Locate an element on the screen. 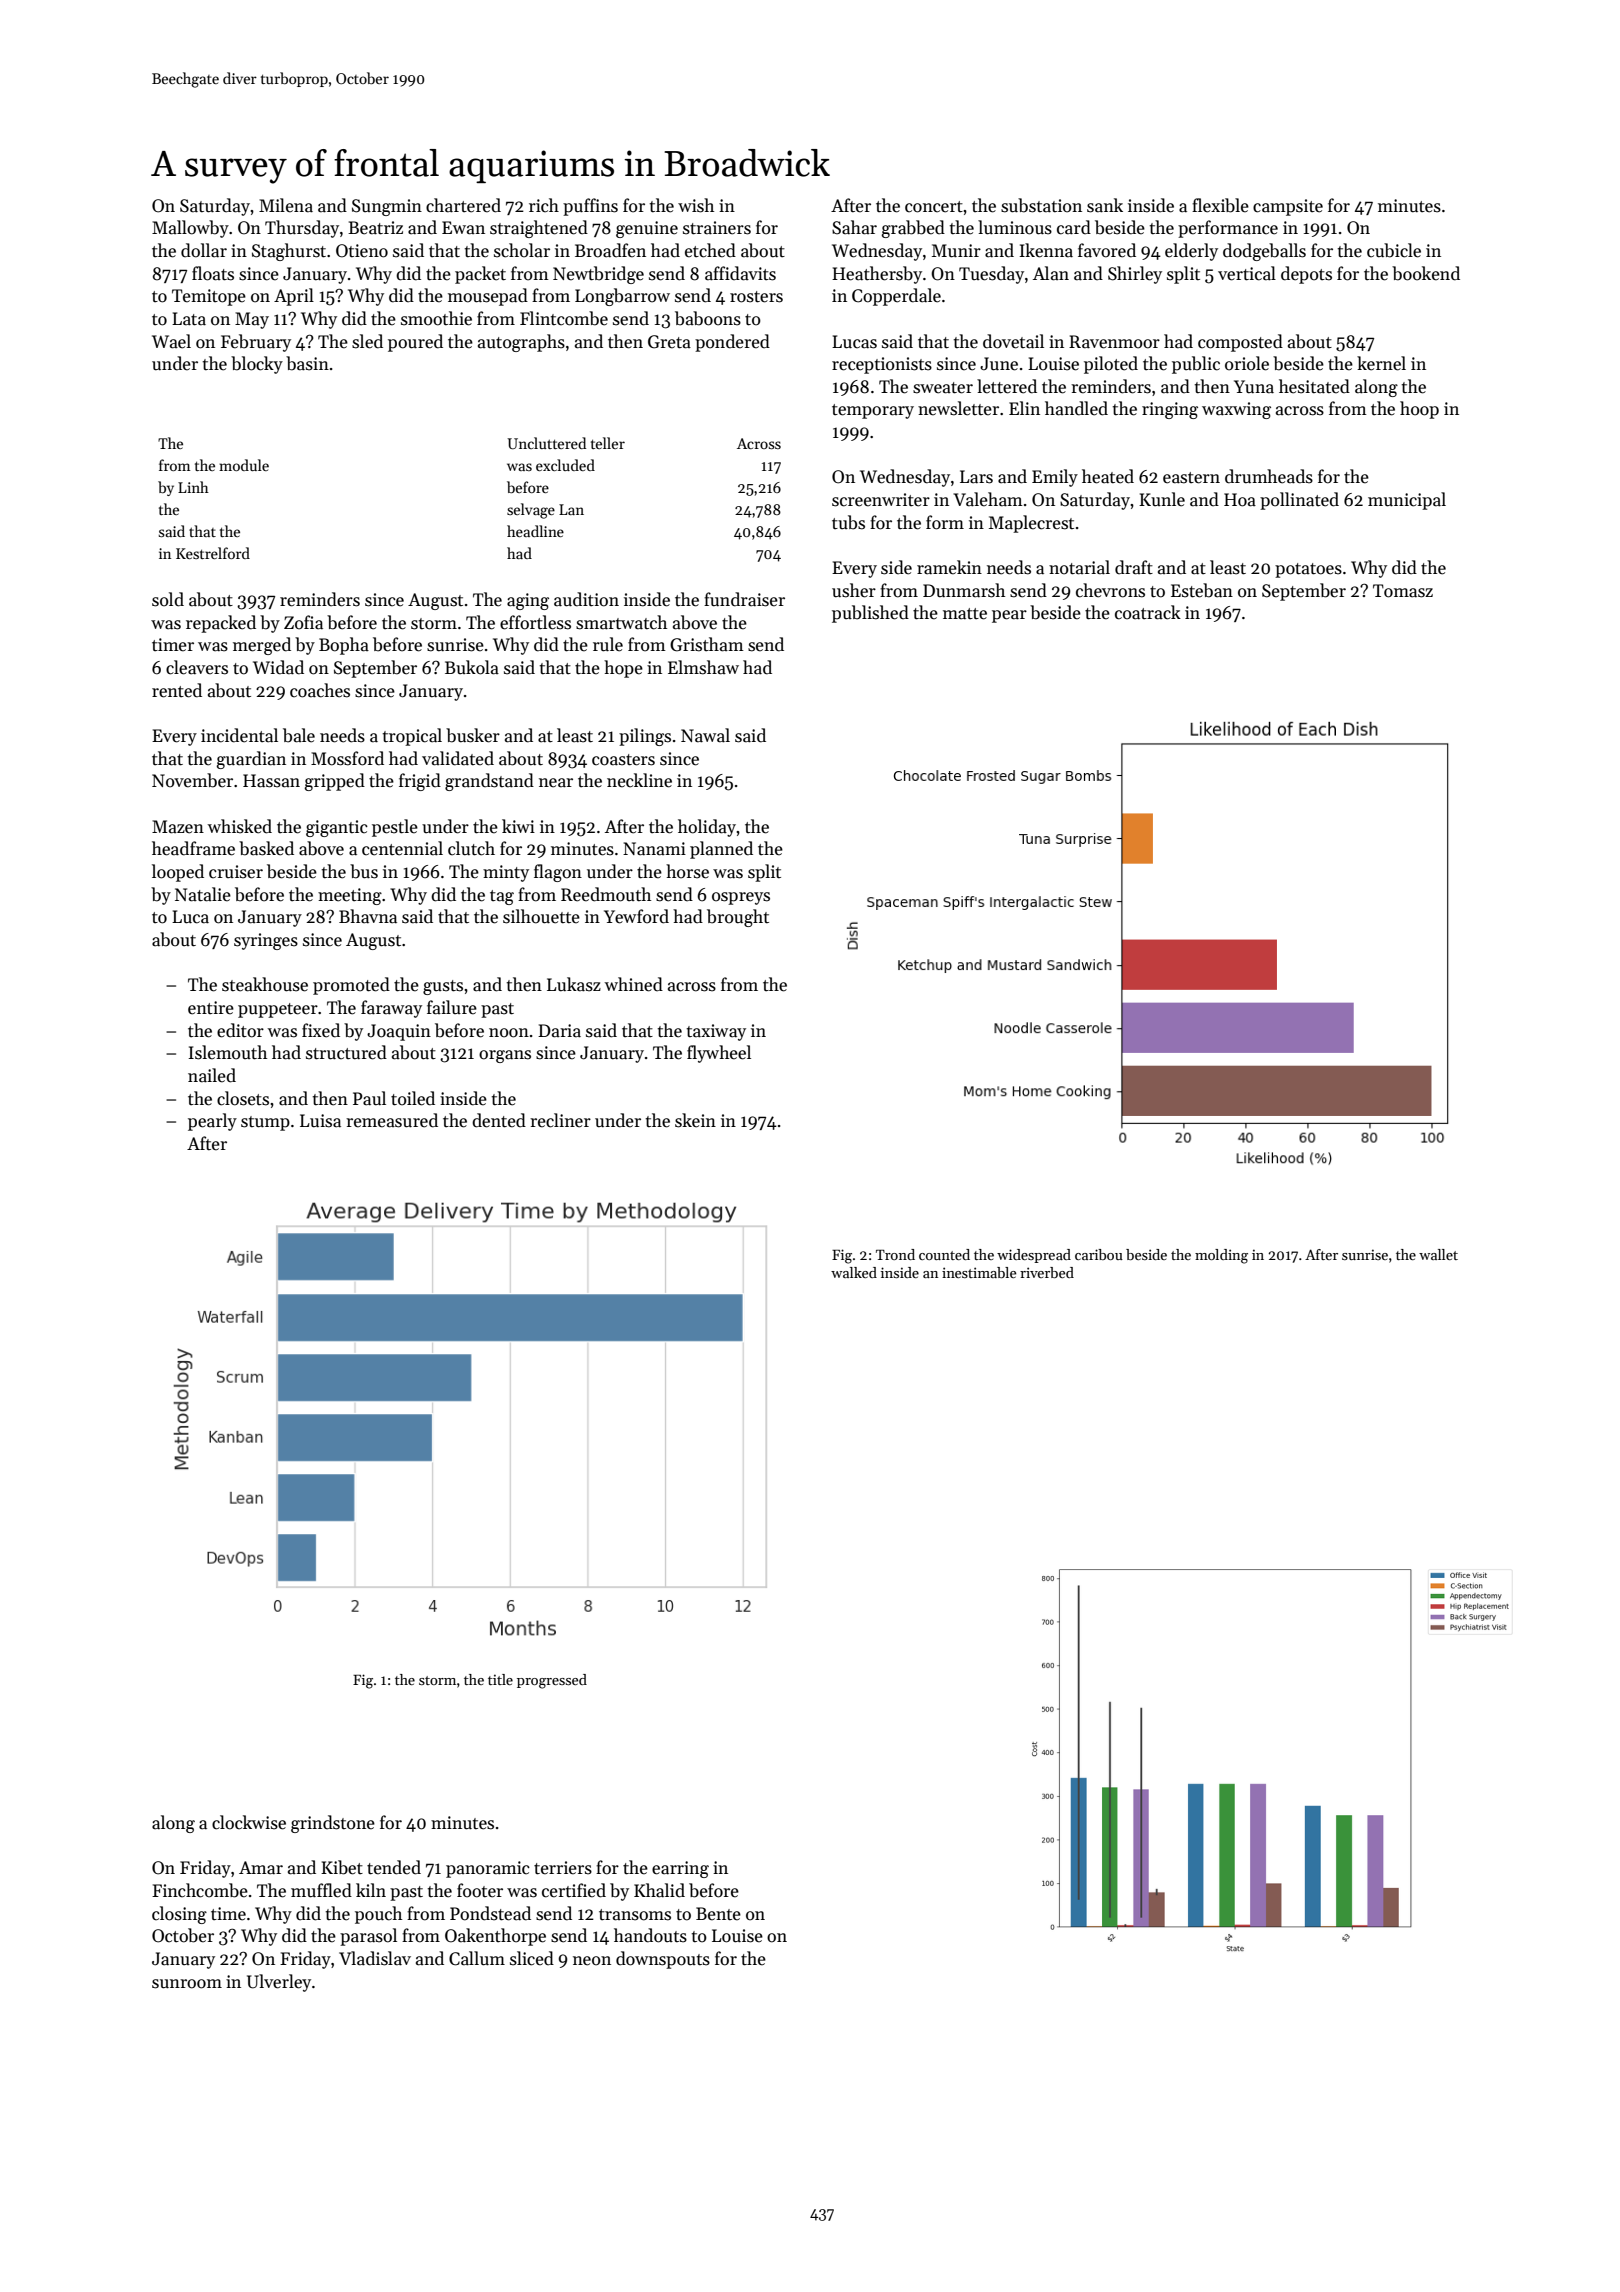  ospreys is located at coordinates (741, 898).
